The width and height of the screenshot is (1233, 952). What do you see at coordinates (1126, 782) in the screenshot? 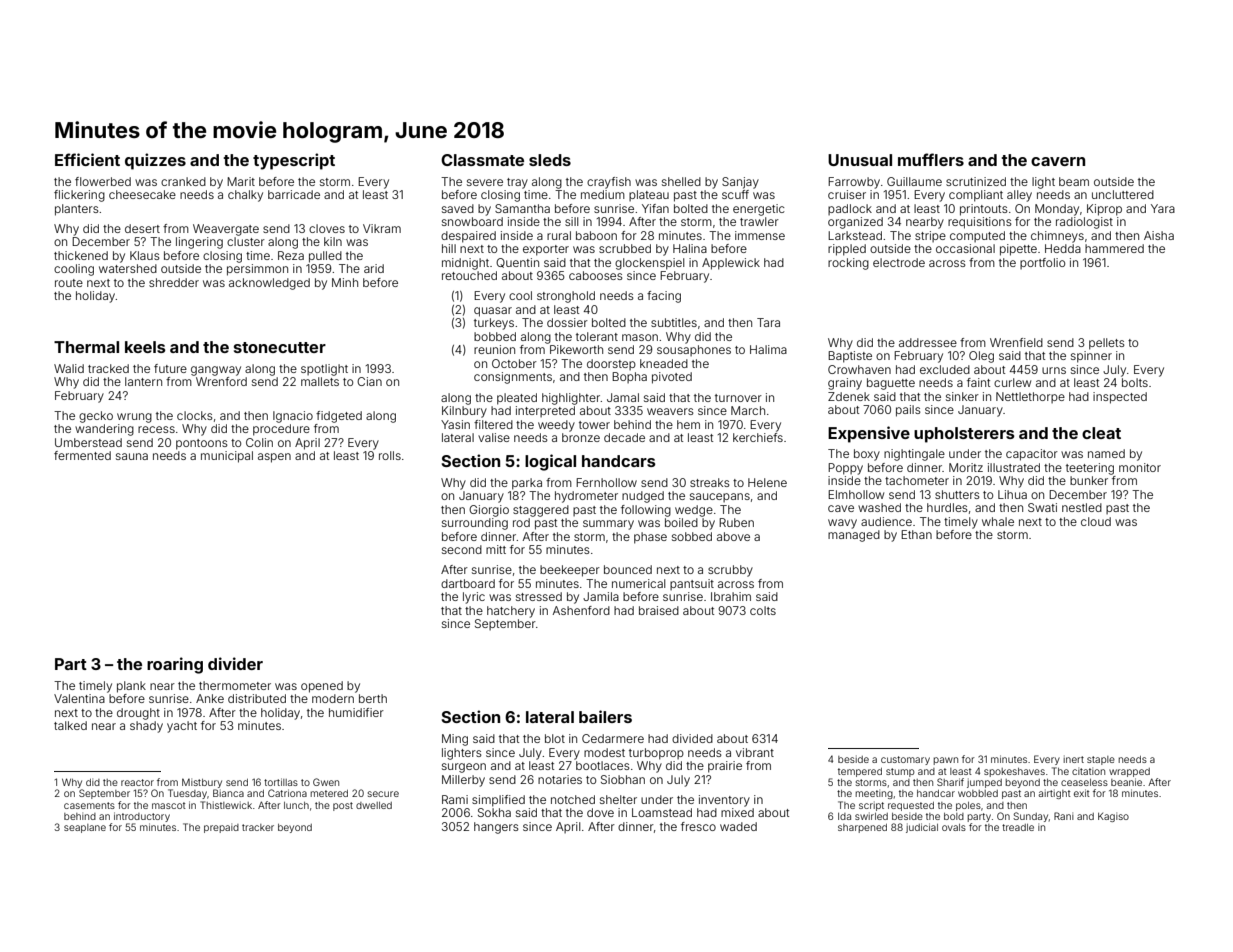
I see `beanie` at bounding box center [1126, 782].
